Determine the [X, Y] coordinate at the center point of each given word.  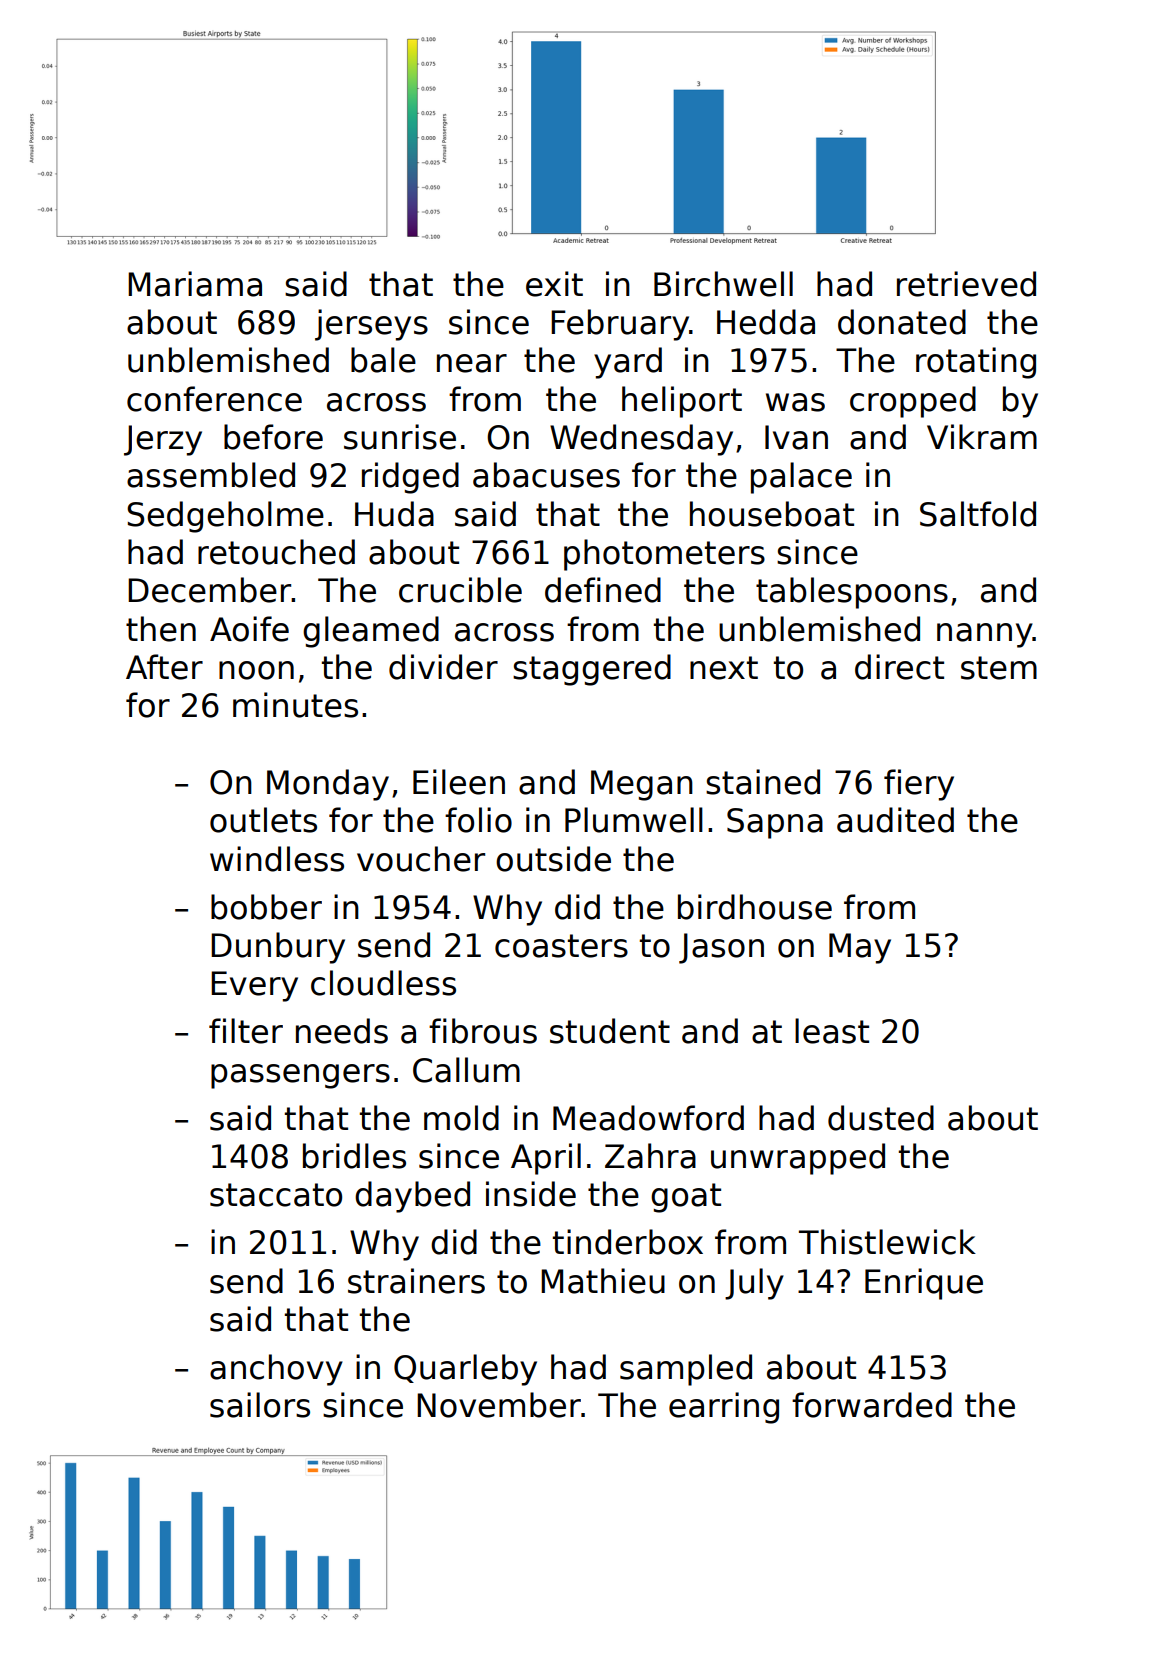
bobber [266, 907]
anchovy [276, 1370]
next [724, 668]
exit [554, 284]
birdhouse [755, 907]
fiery [919, 785]
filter [246, 1031]
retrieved [966, 284]
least [832, 1031]
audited [895, 820]
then [161, 629]
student [610, 1031]
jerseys [371, 325]
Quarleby [465, 1370]
